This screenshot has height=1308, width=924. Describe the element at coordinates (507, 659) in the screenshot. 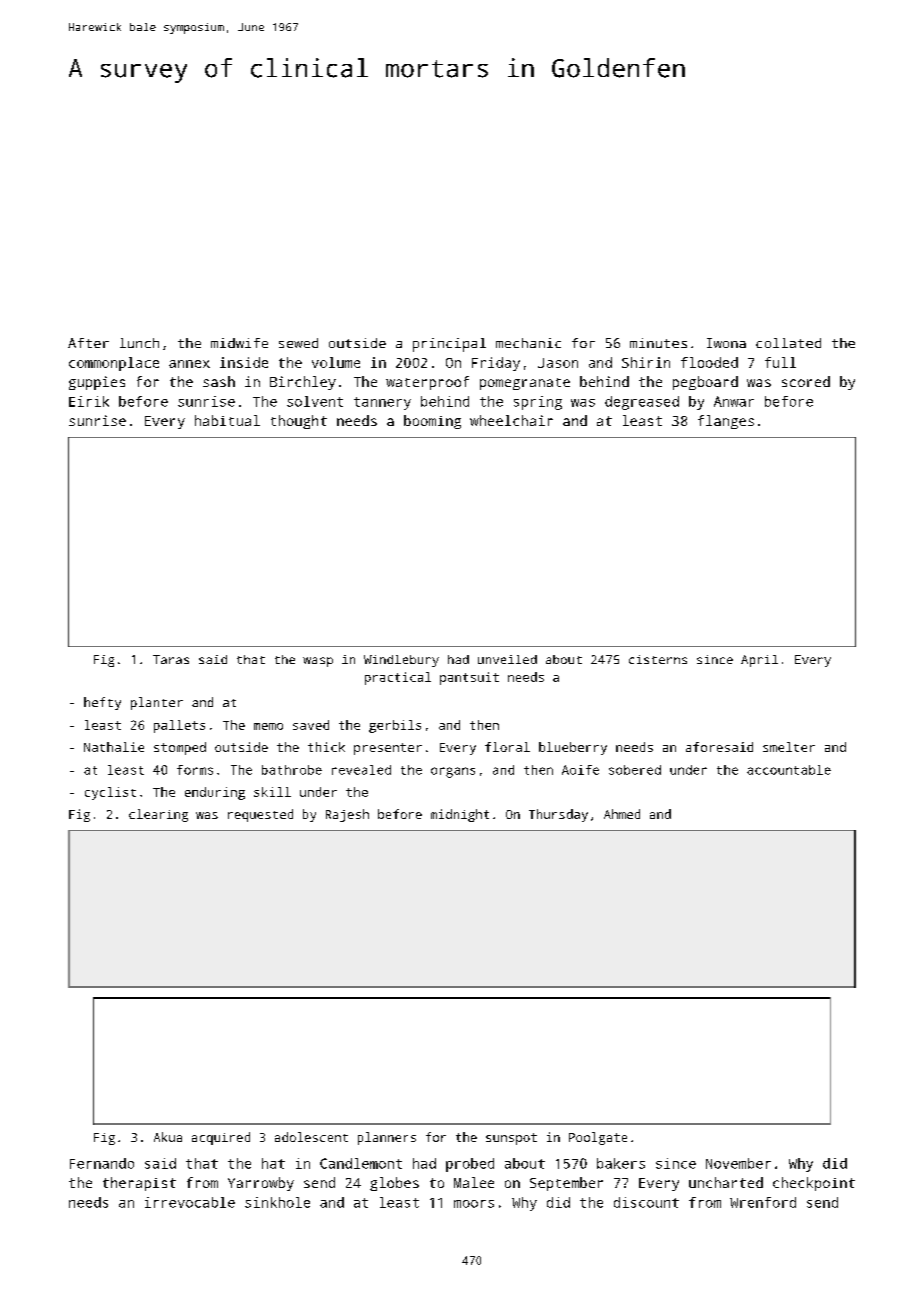

I see `unveiled` at that location.
